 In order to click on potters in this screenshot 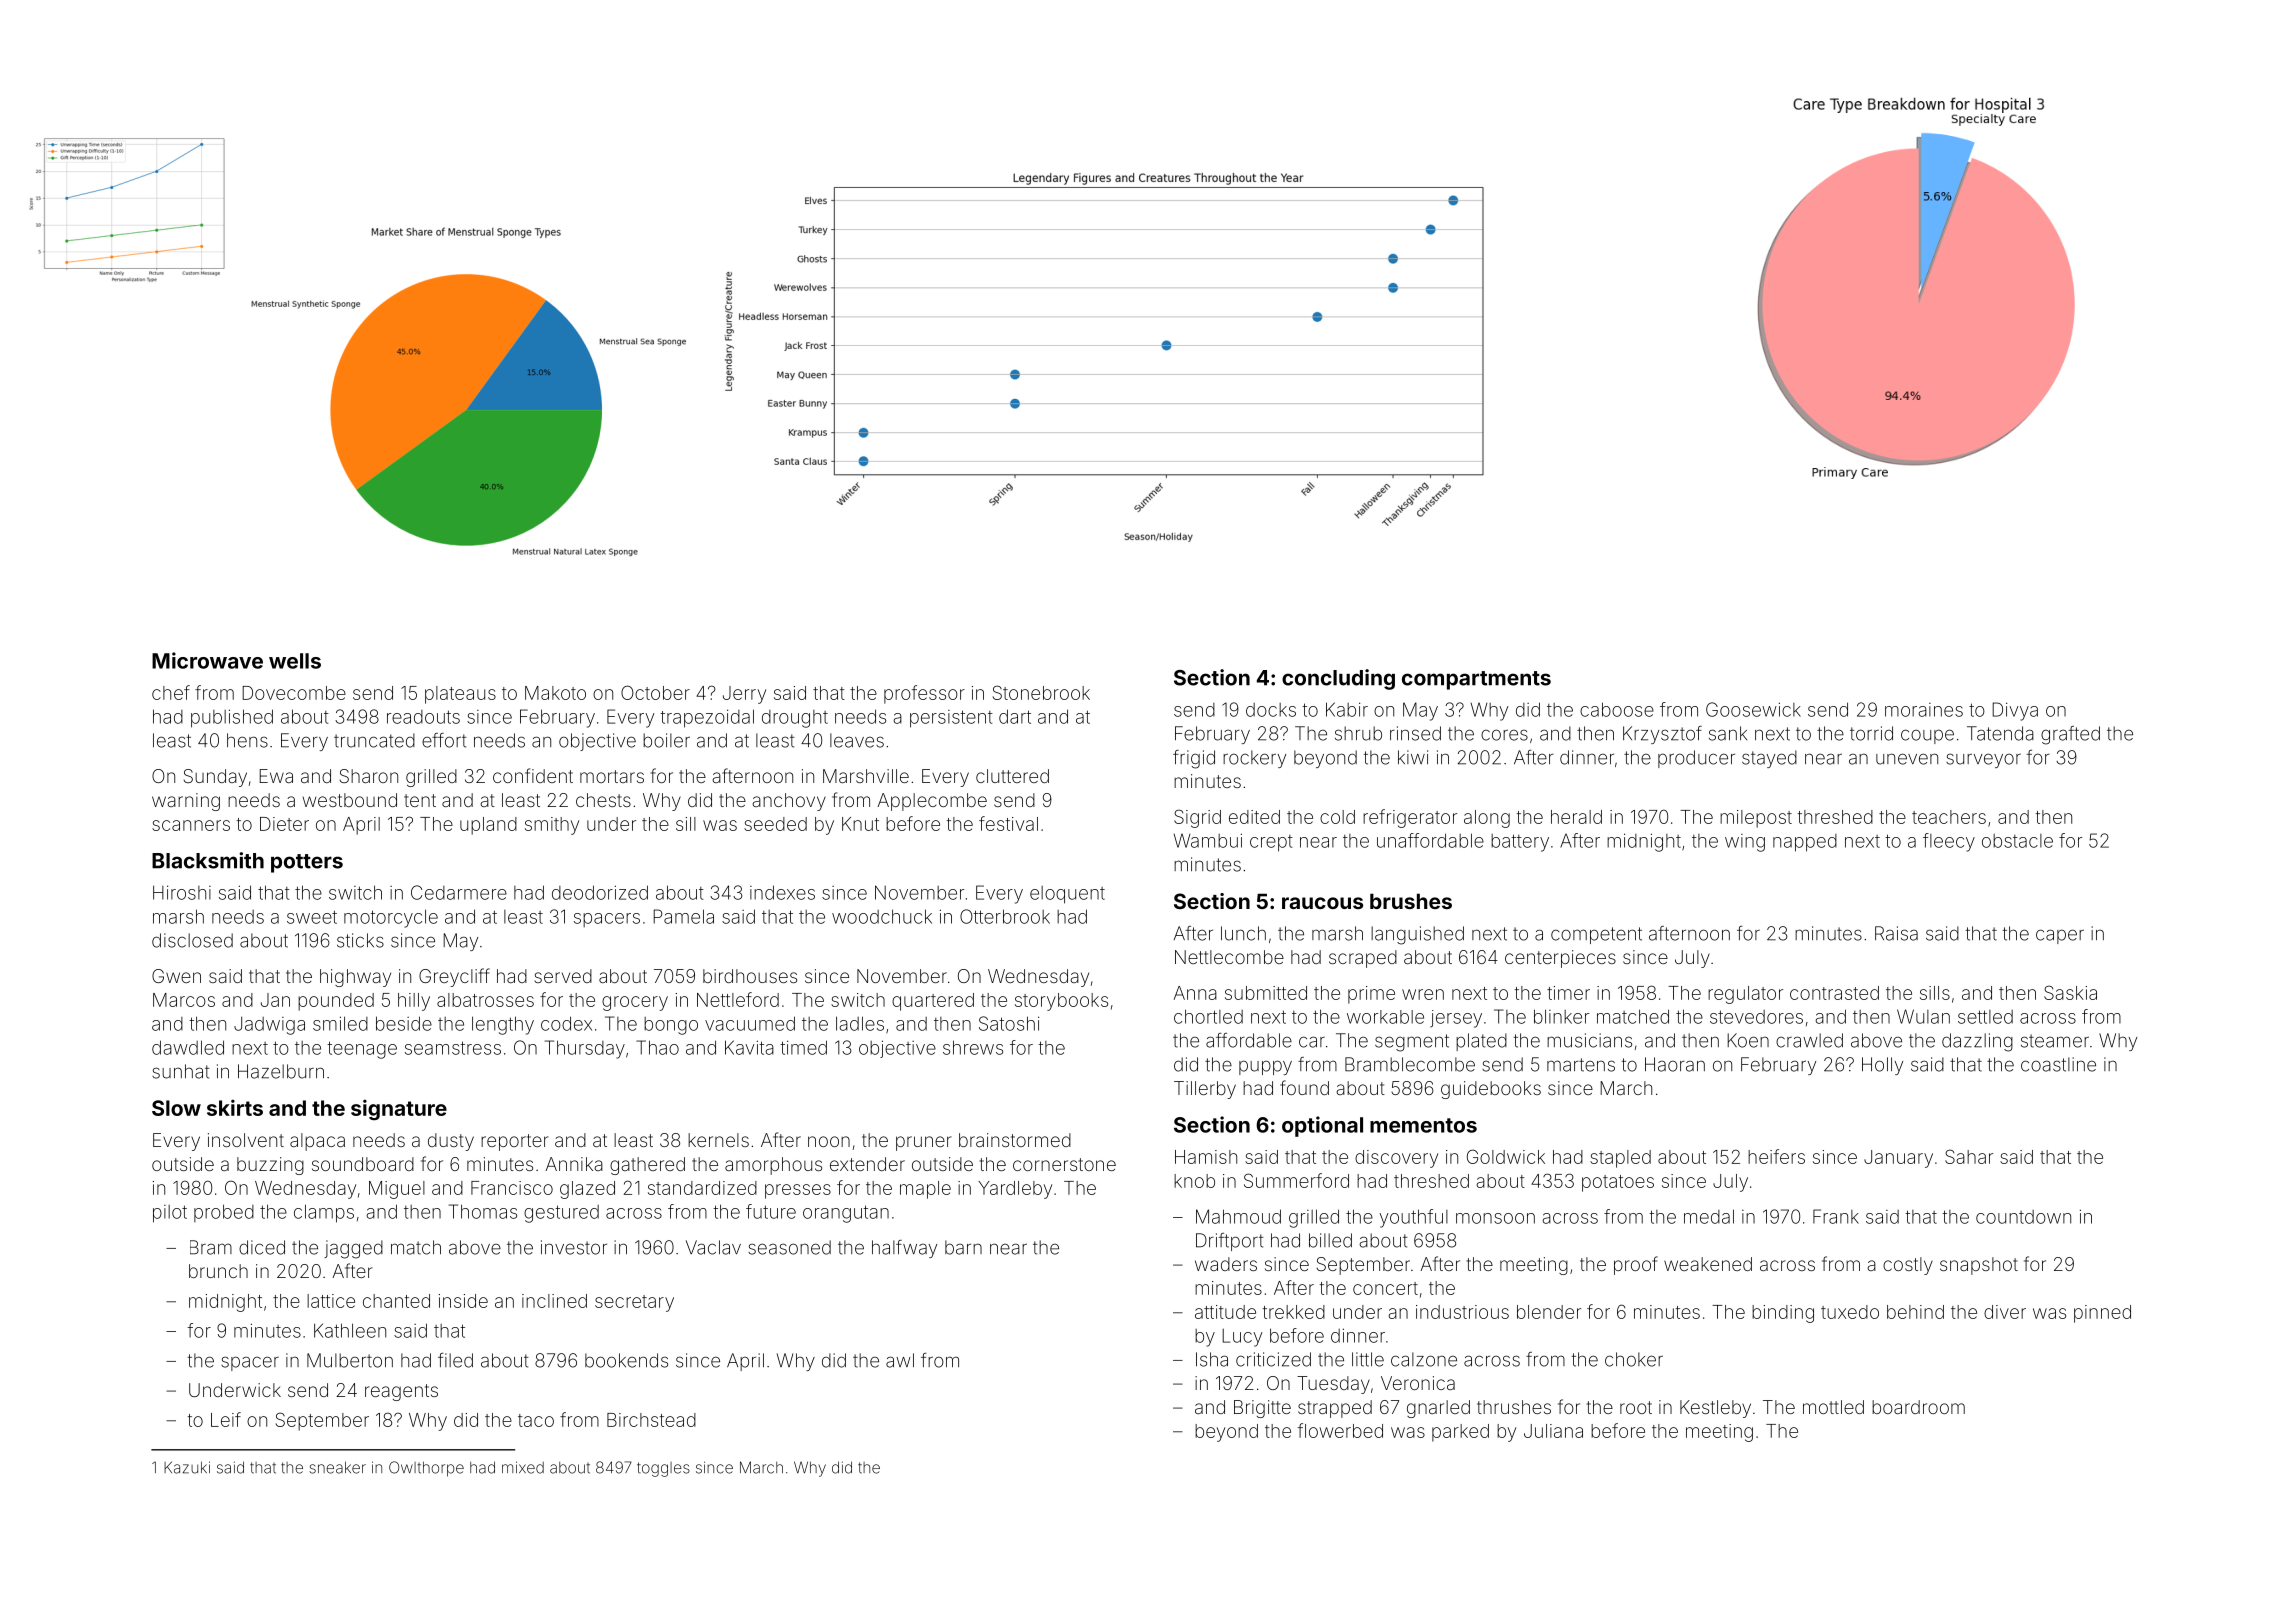, I will do `click(307, 863)`.
